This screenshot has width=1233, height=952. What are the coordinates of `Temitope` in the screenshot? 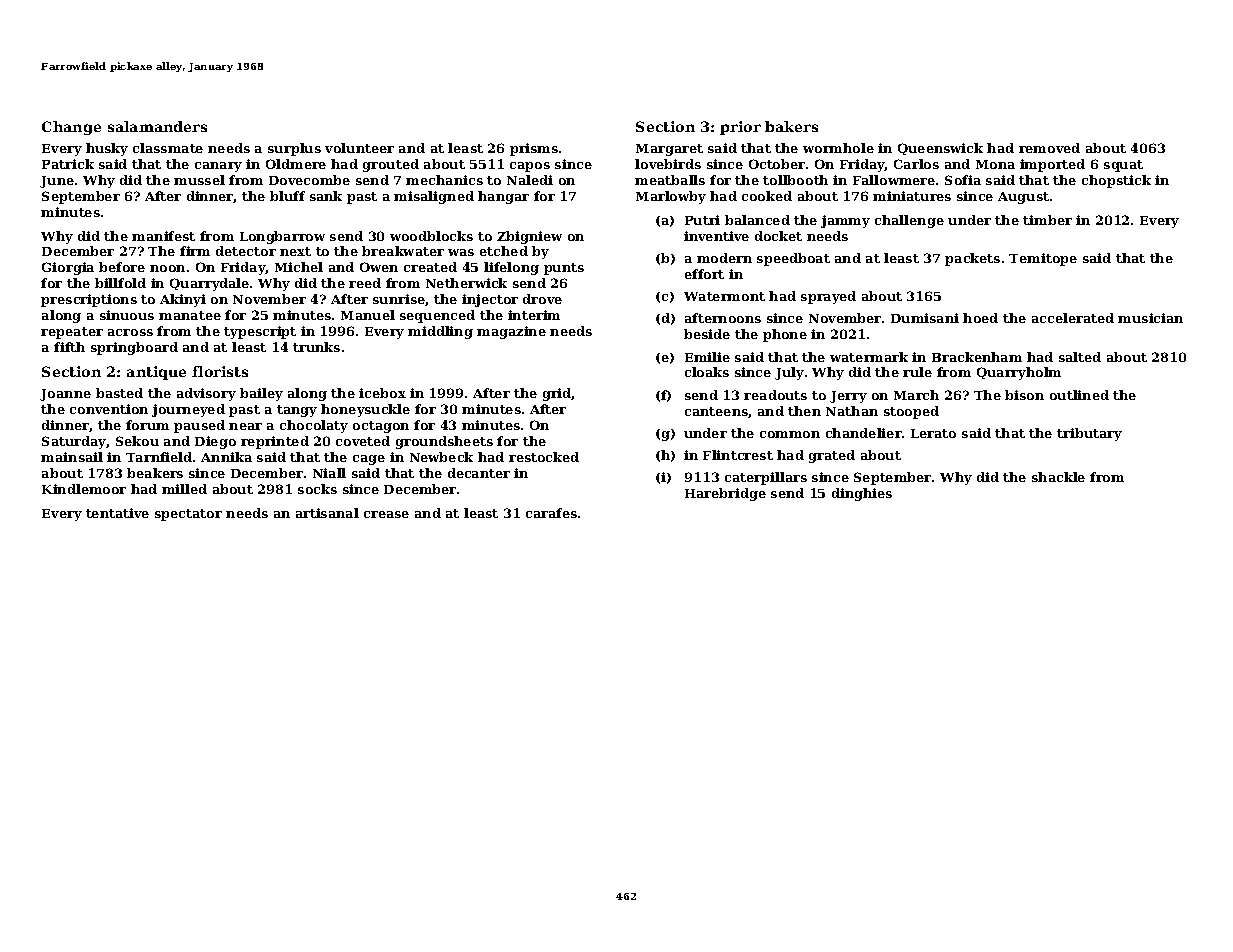 It's located at (1043, 259).
